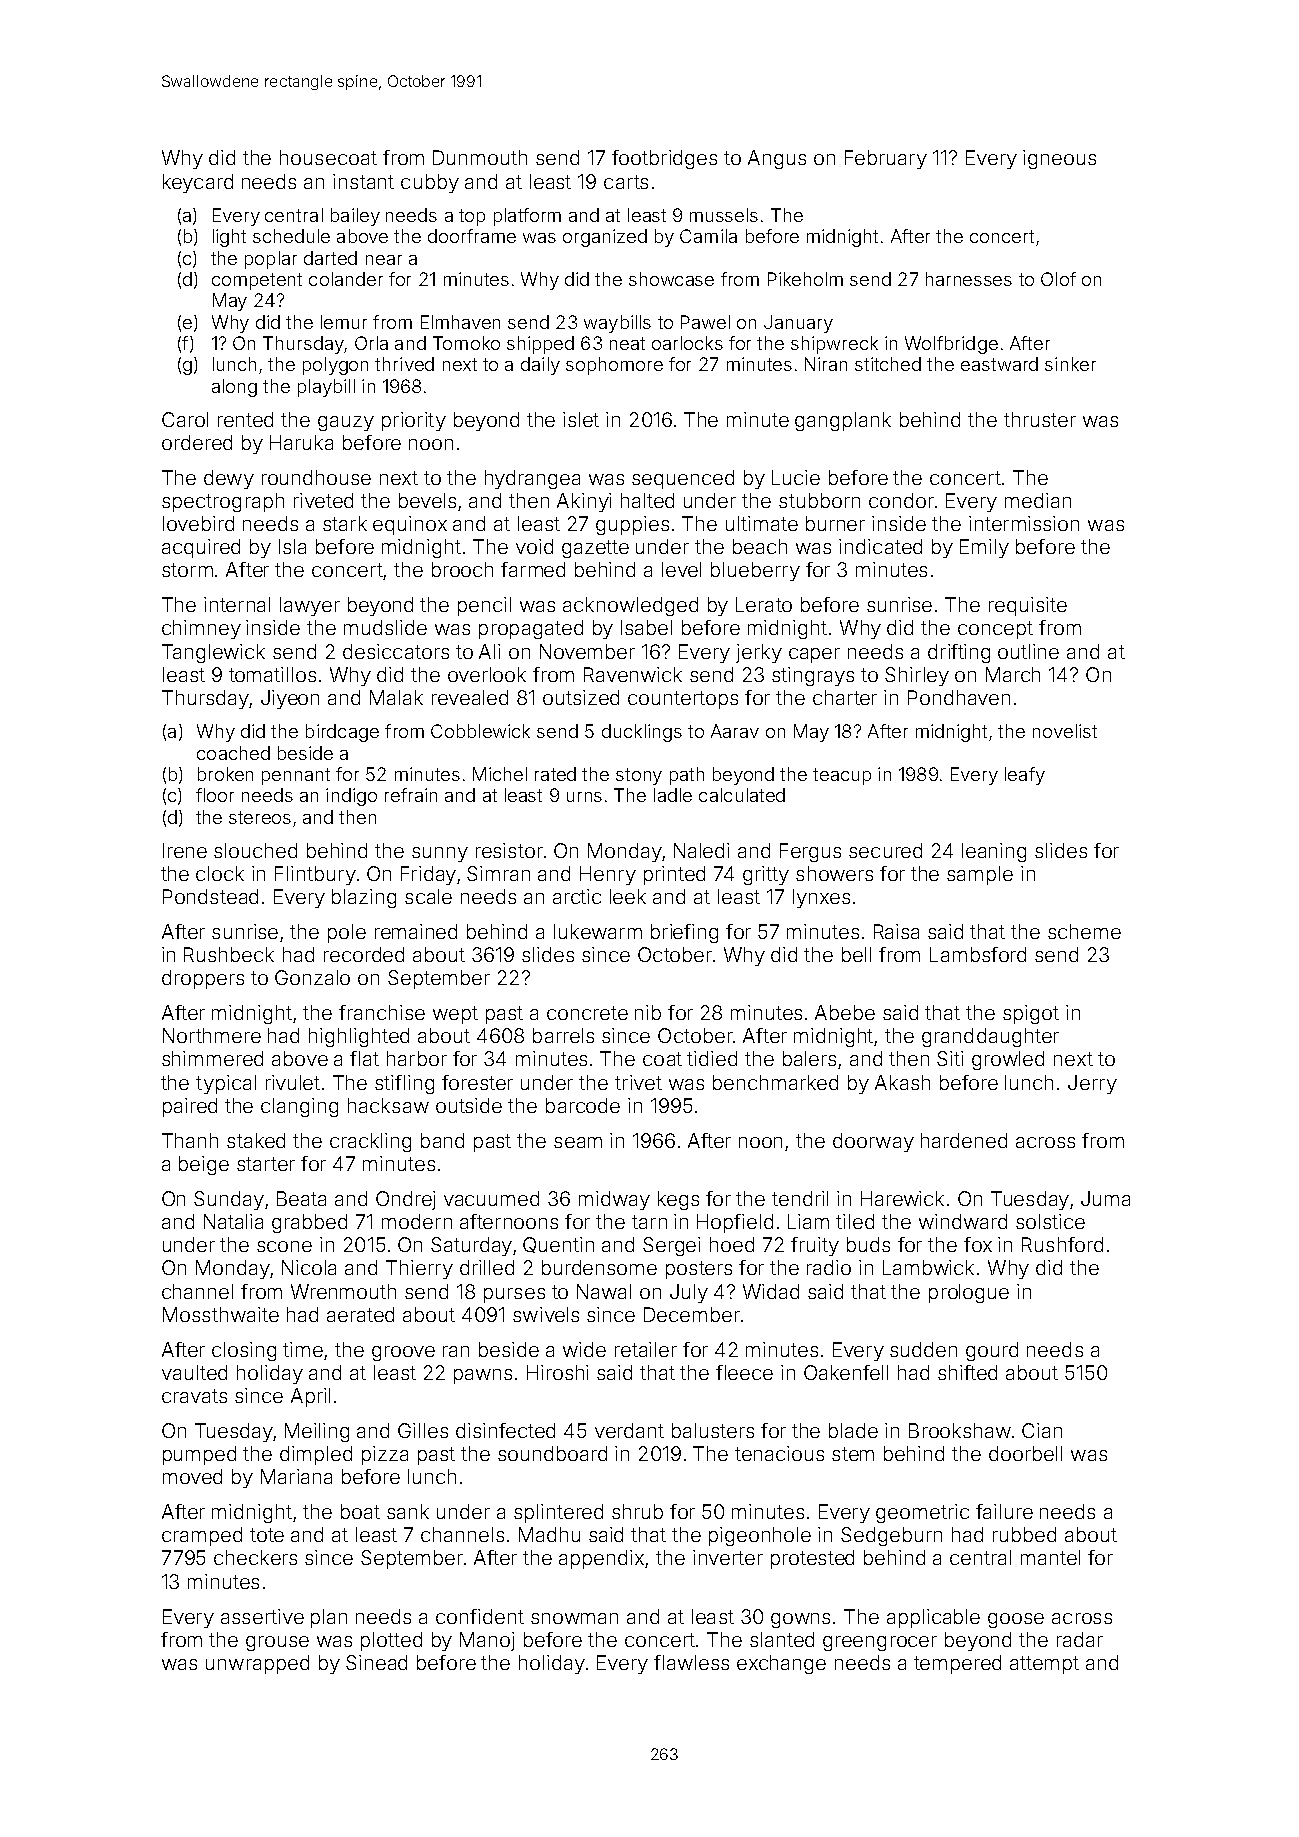 Image resolution: width=1299 pixels, height=1837 pixels. I want to click on Simran, so click(498, 873).
